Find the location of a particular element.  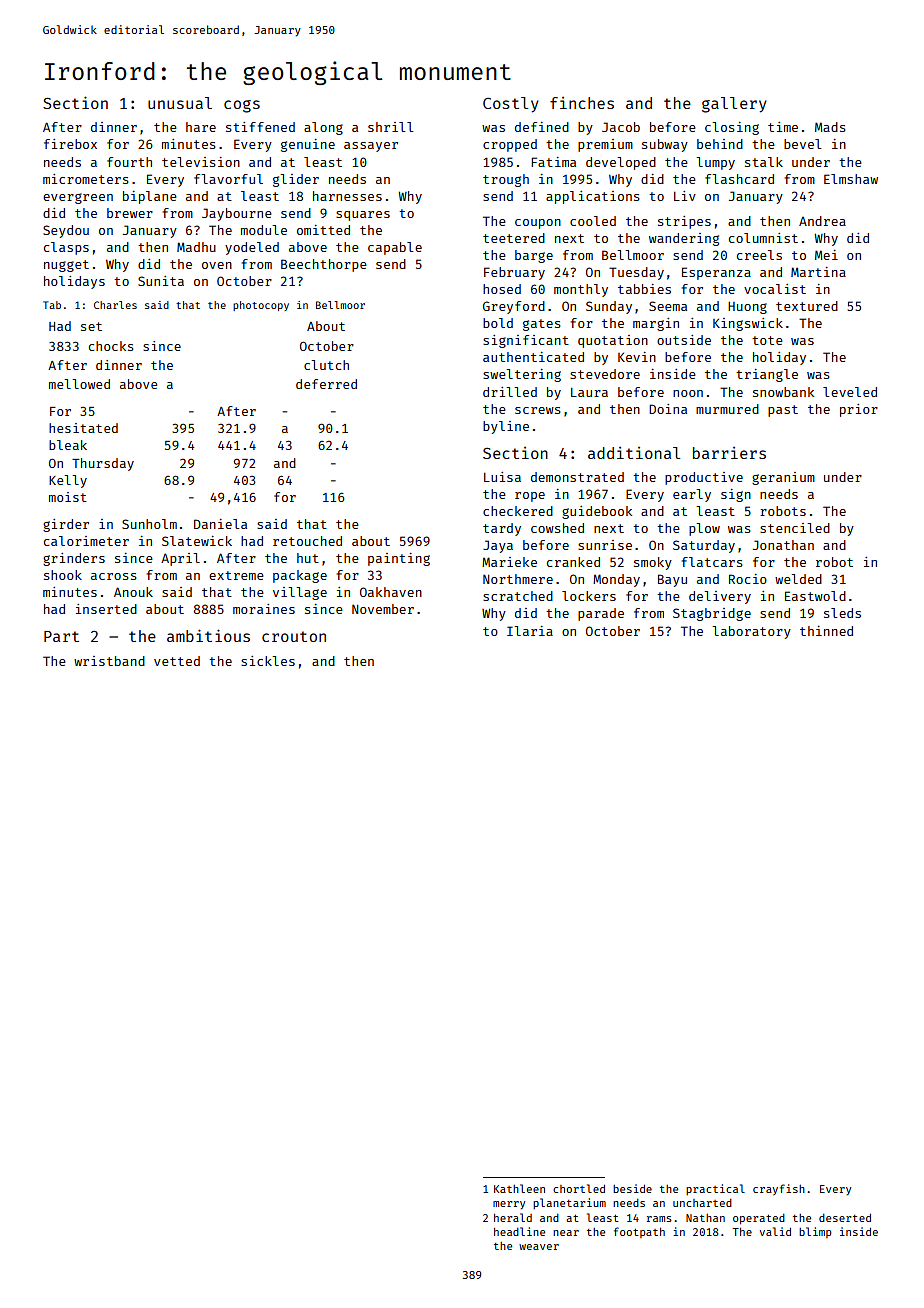

crayfish is located at coordinates (779, 1189).
